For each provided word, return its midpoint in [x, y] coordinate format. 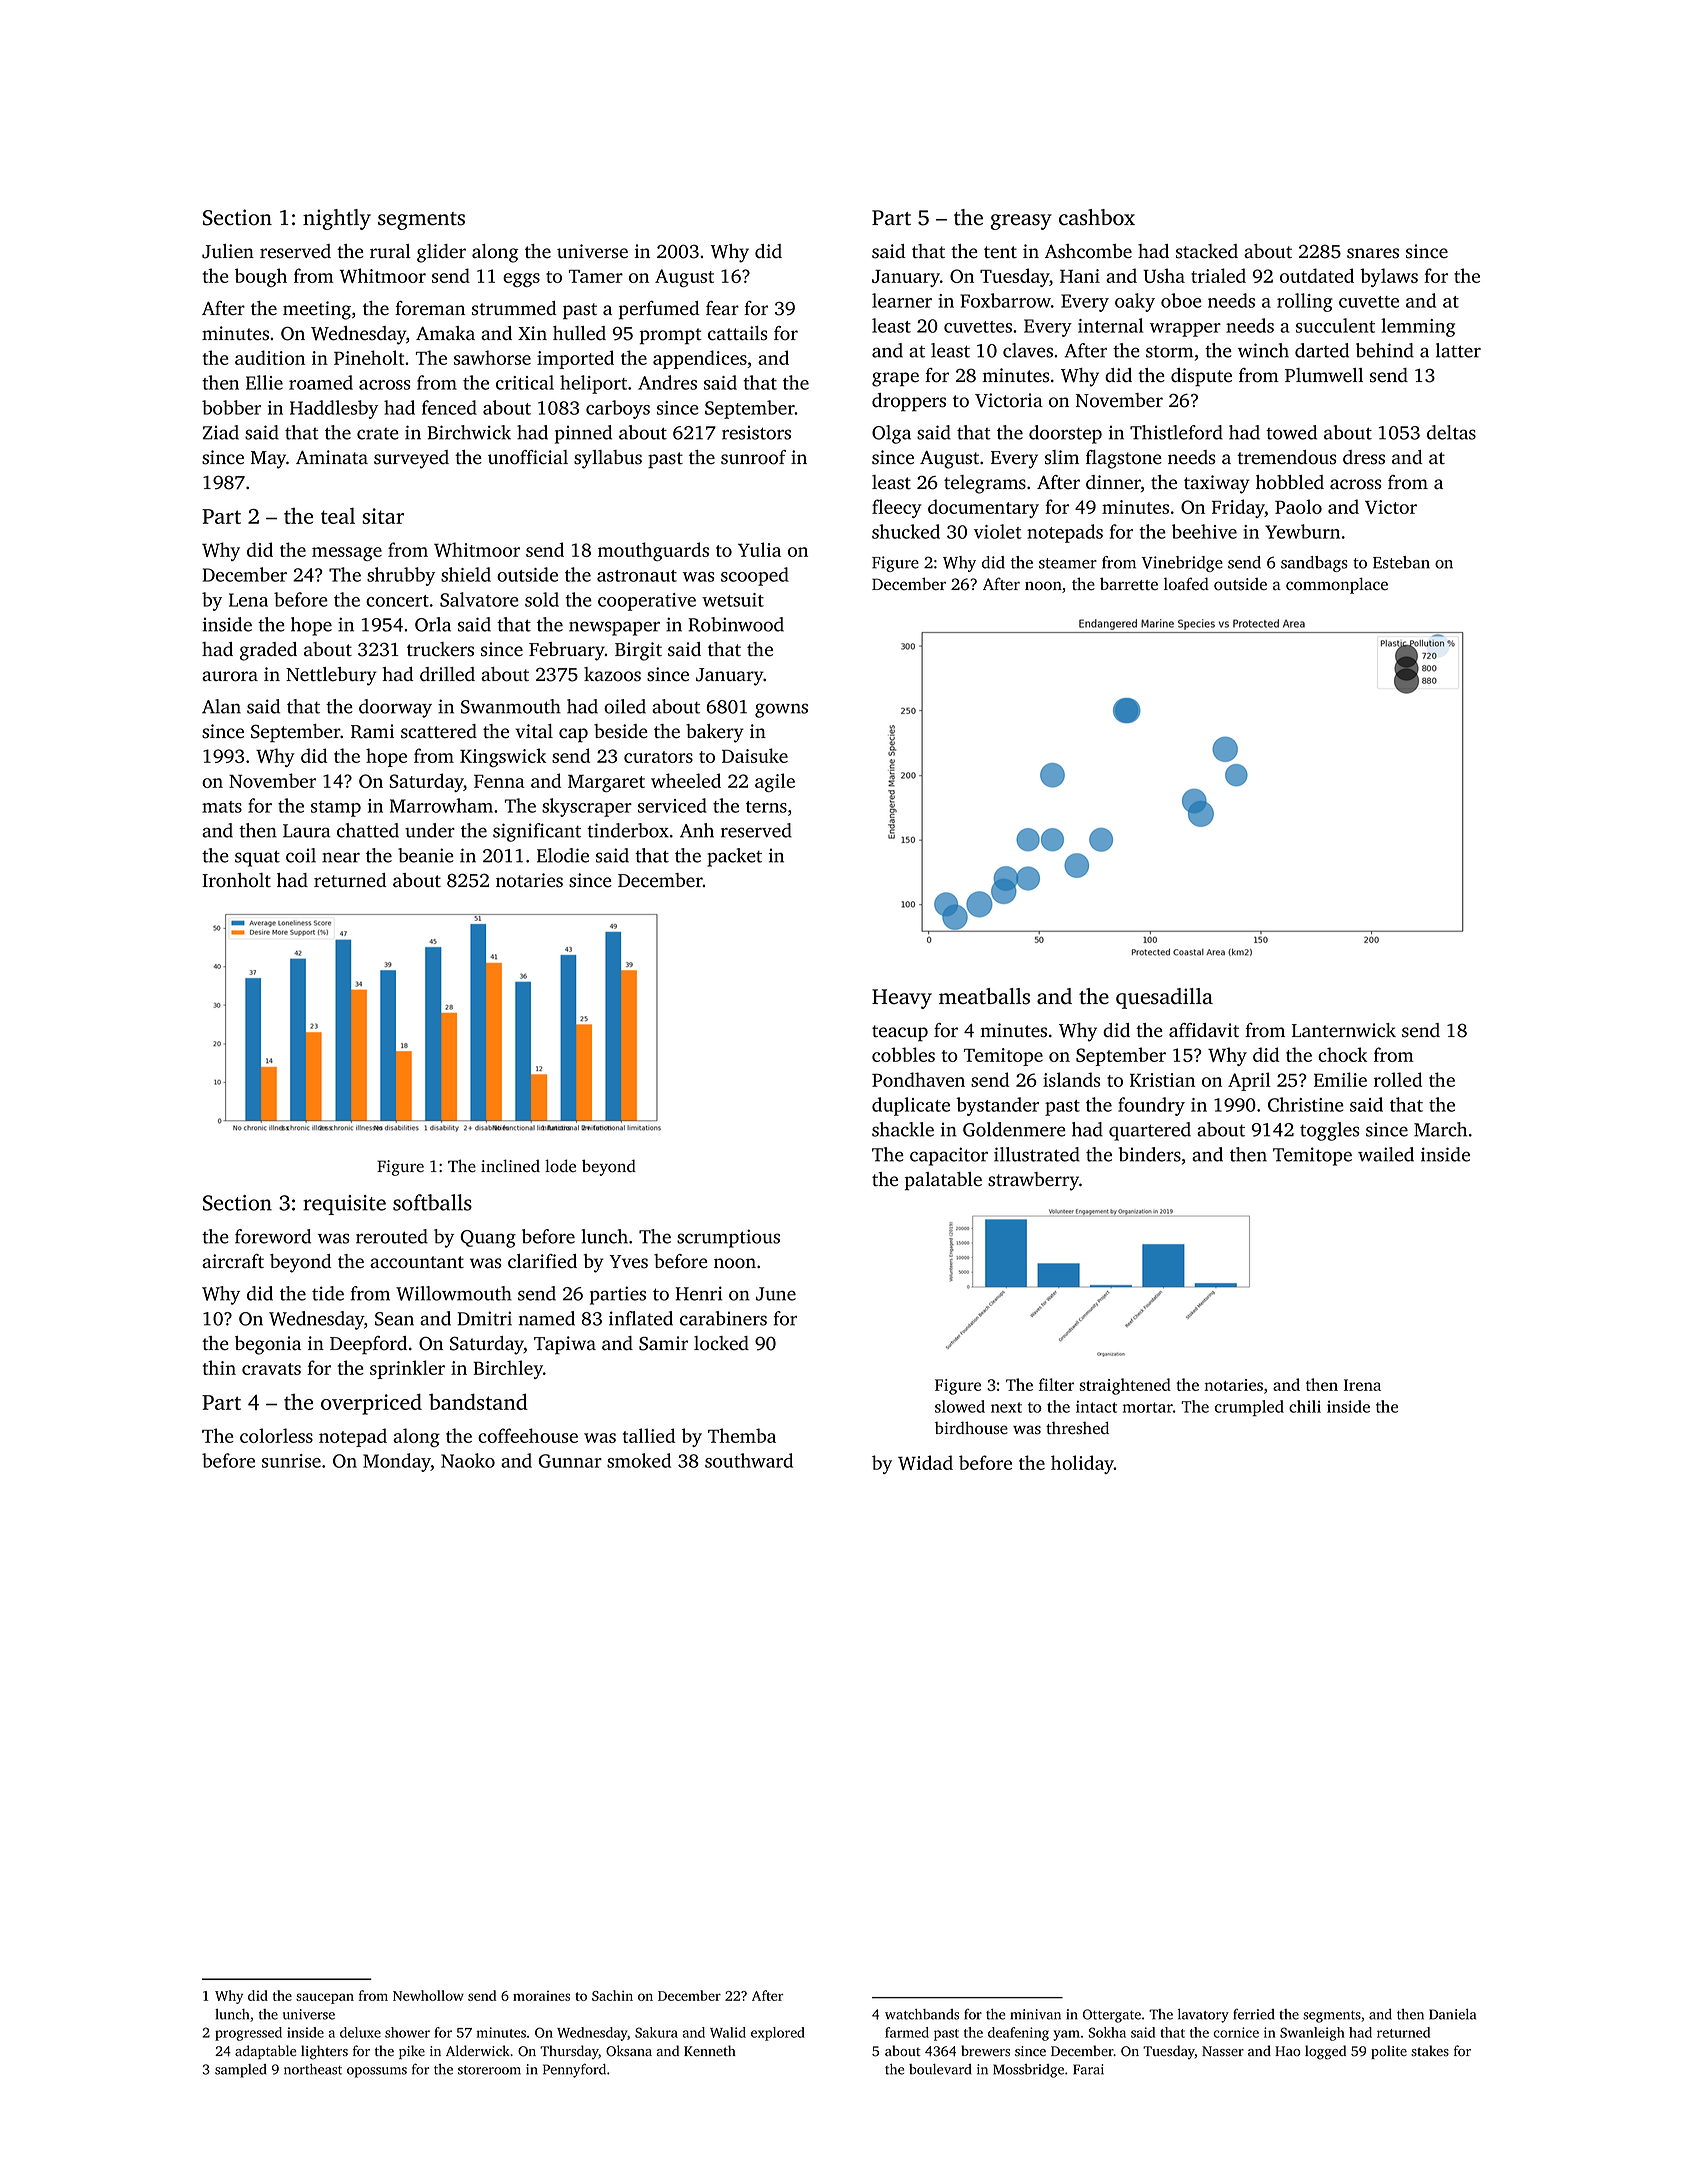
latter [1458, 350]
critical [525, 382]
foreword [273, 1236]
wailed [1386, 1154]
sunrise [291, 1461]
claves [1028, 350]
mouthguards [653, 551]
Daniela [1452, 2014]
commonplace [1337, 585]
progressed [248, 2034]
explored [778, 2034]
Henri [698, 1293]
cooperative [647, 602]
